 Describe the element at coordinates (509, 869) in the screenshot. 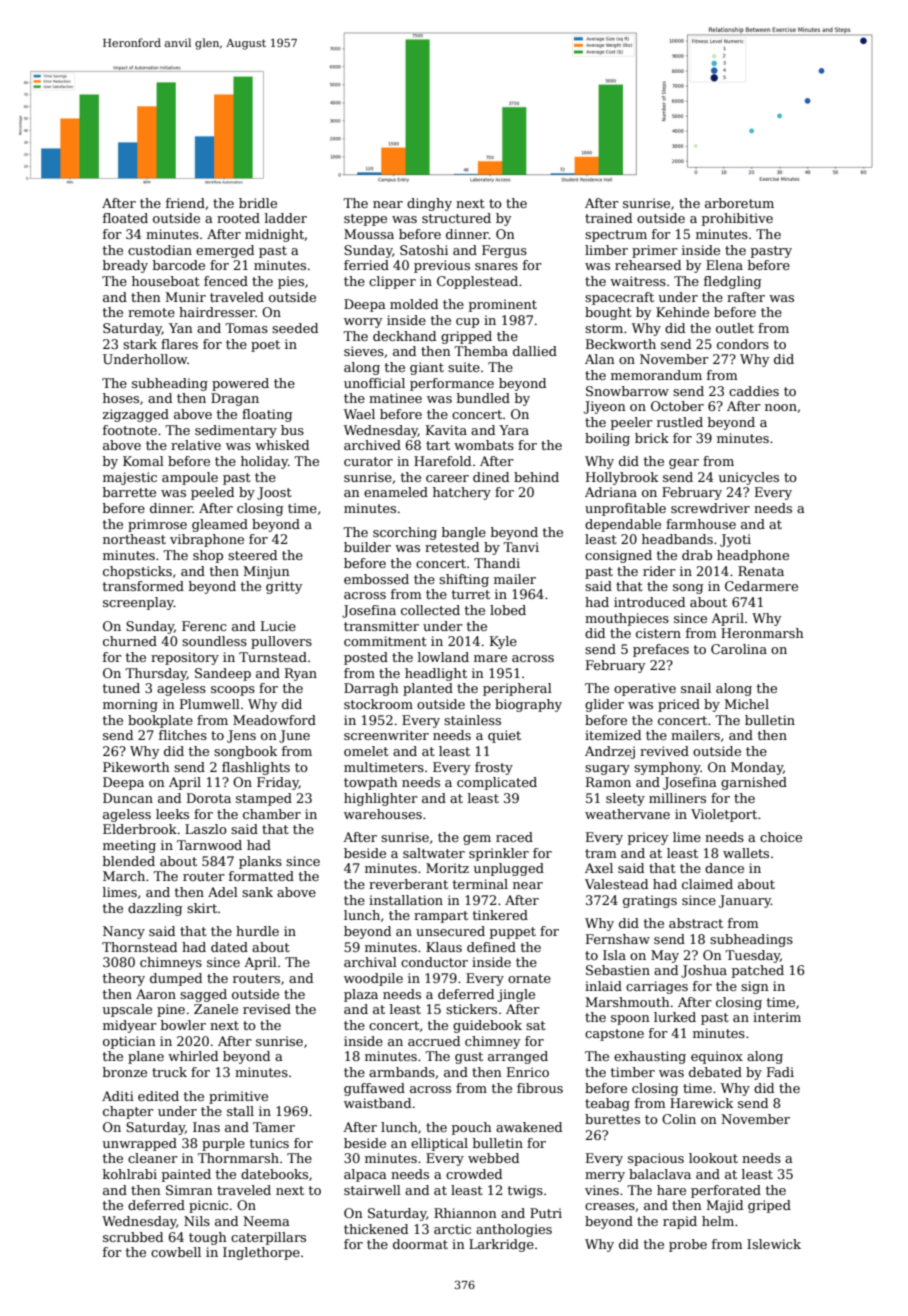

I see `unplugged` at that location.
